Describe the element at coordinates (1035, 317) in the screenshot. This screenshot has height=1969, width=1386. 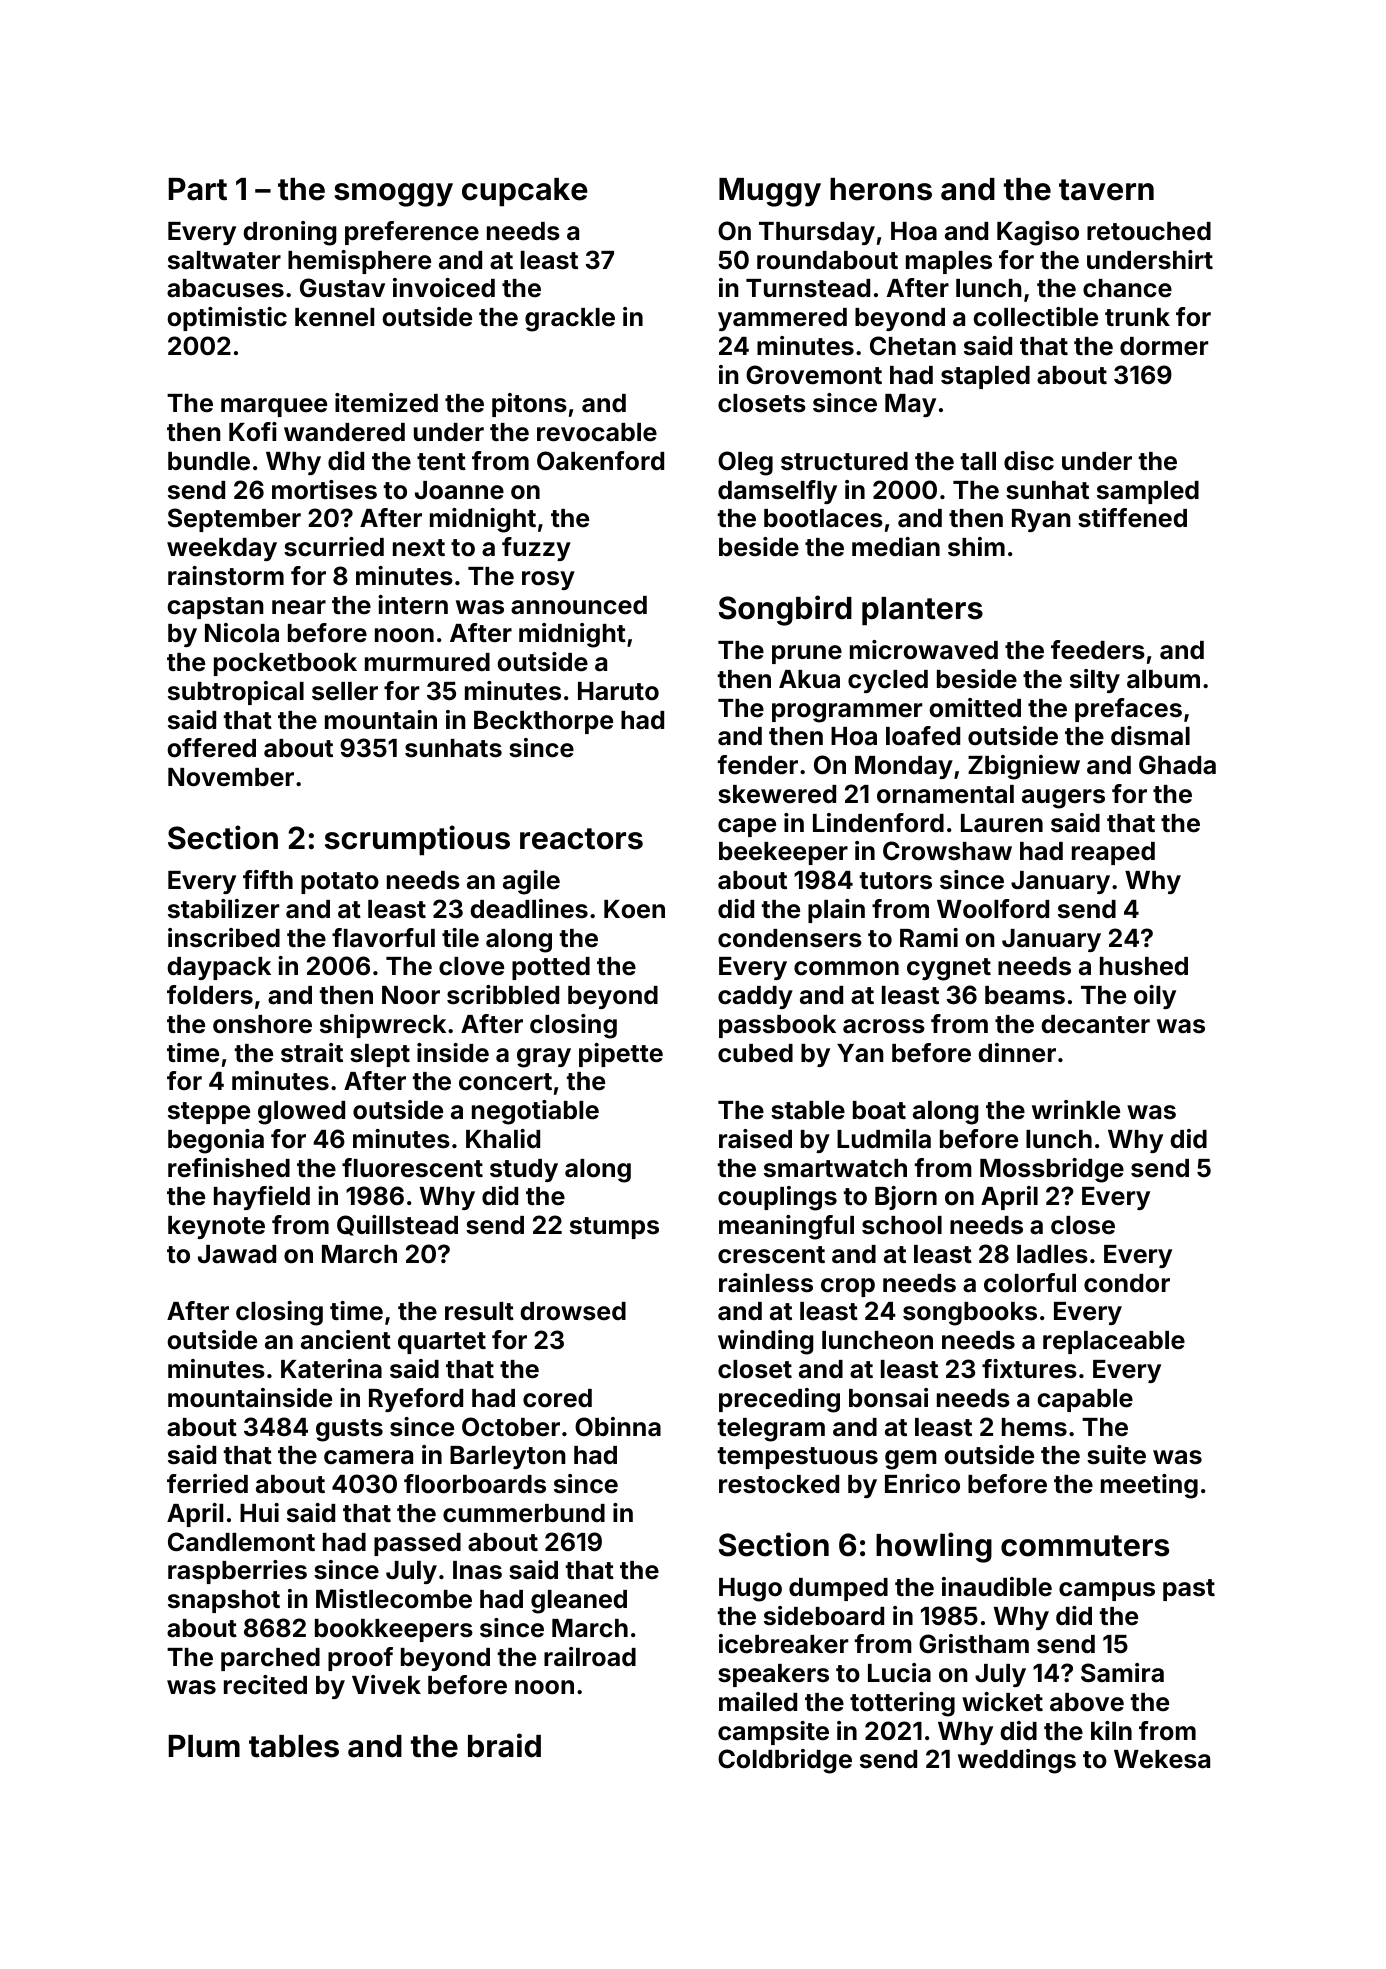
I see `collectible` at that location.
